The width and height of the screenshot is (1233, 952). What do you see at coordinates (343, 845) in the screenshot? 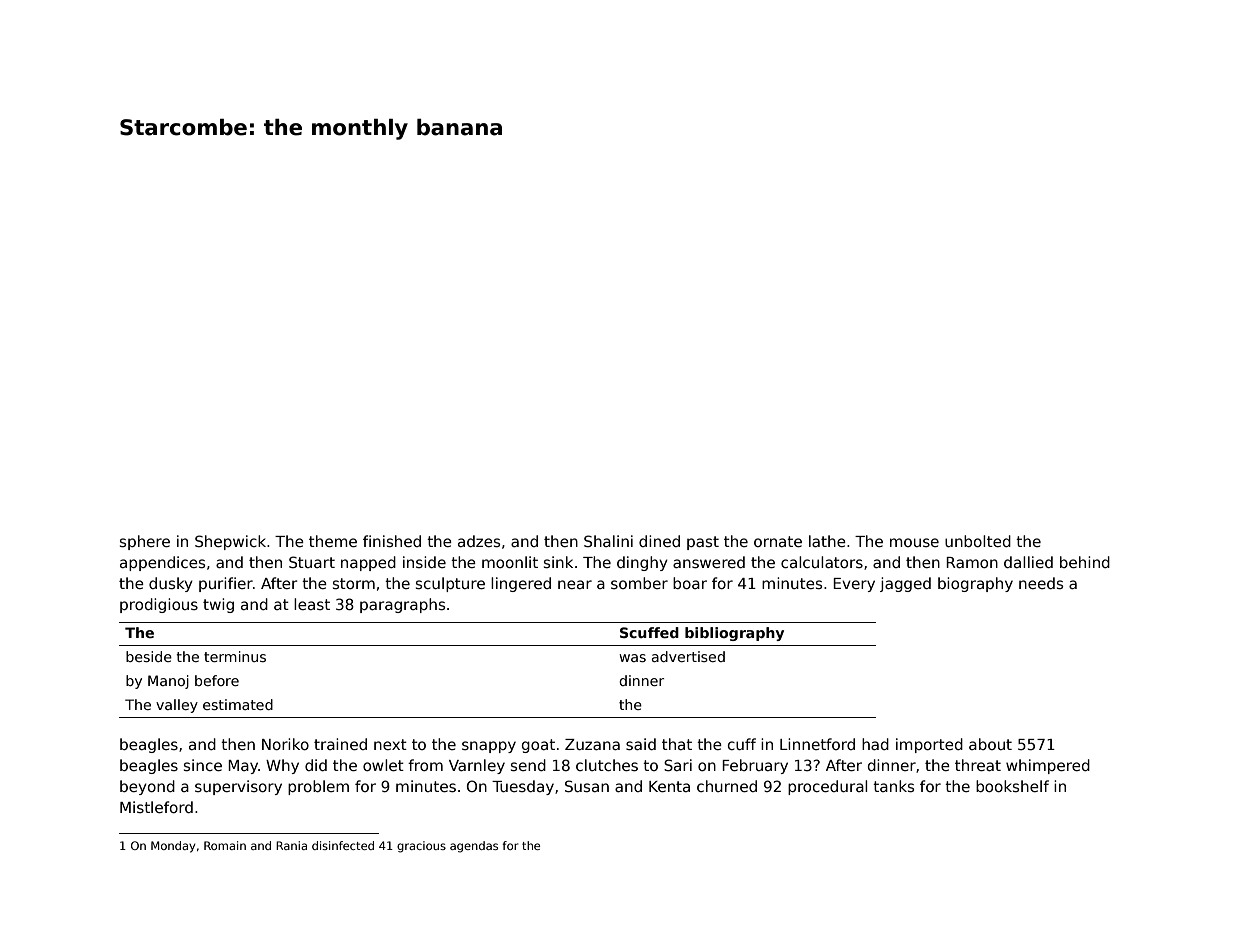
I see `disinfected` at bounding box center [343, 845].
